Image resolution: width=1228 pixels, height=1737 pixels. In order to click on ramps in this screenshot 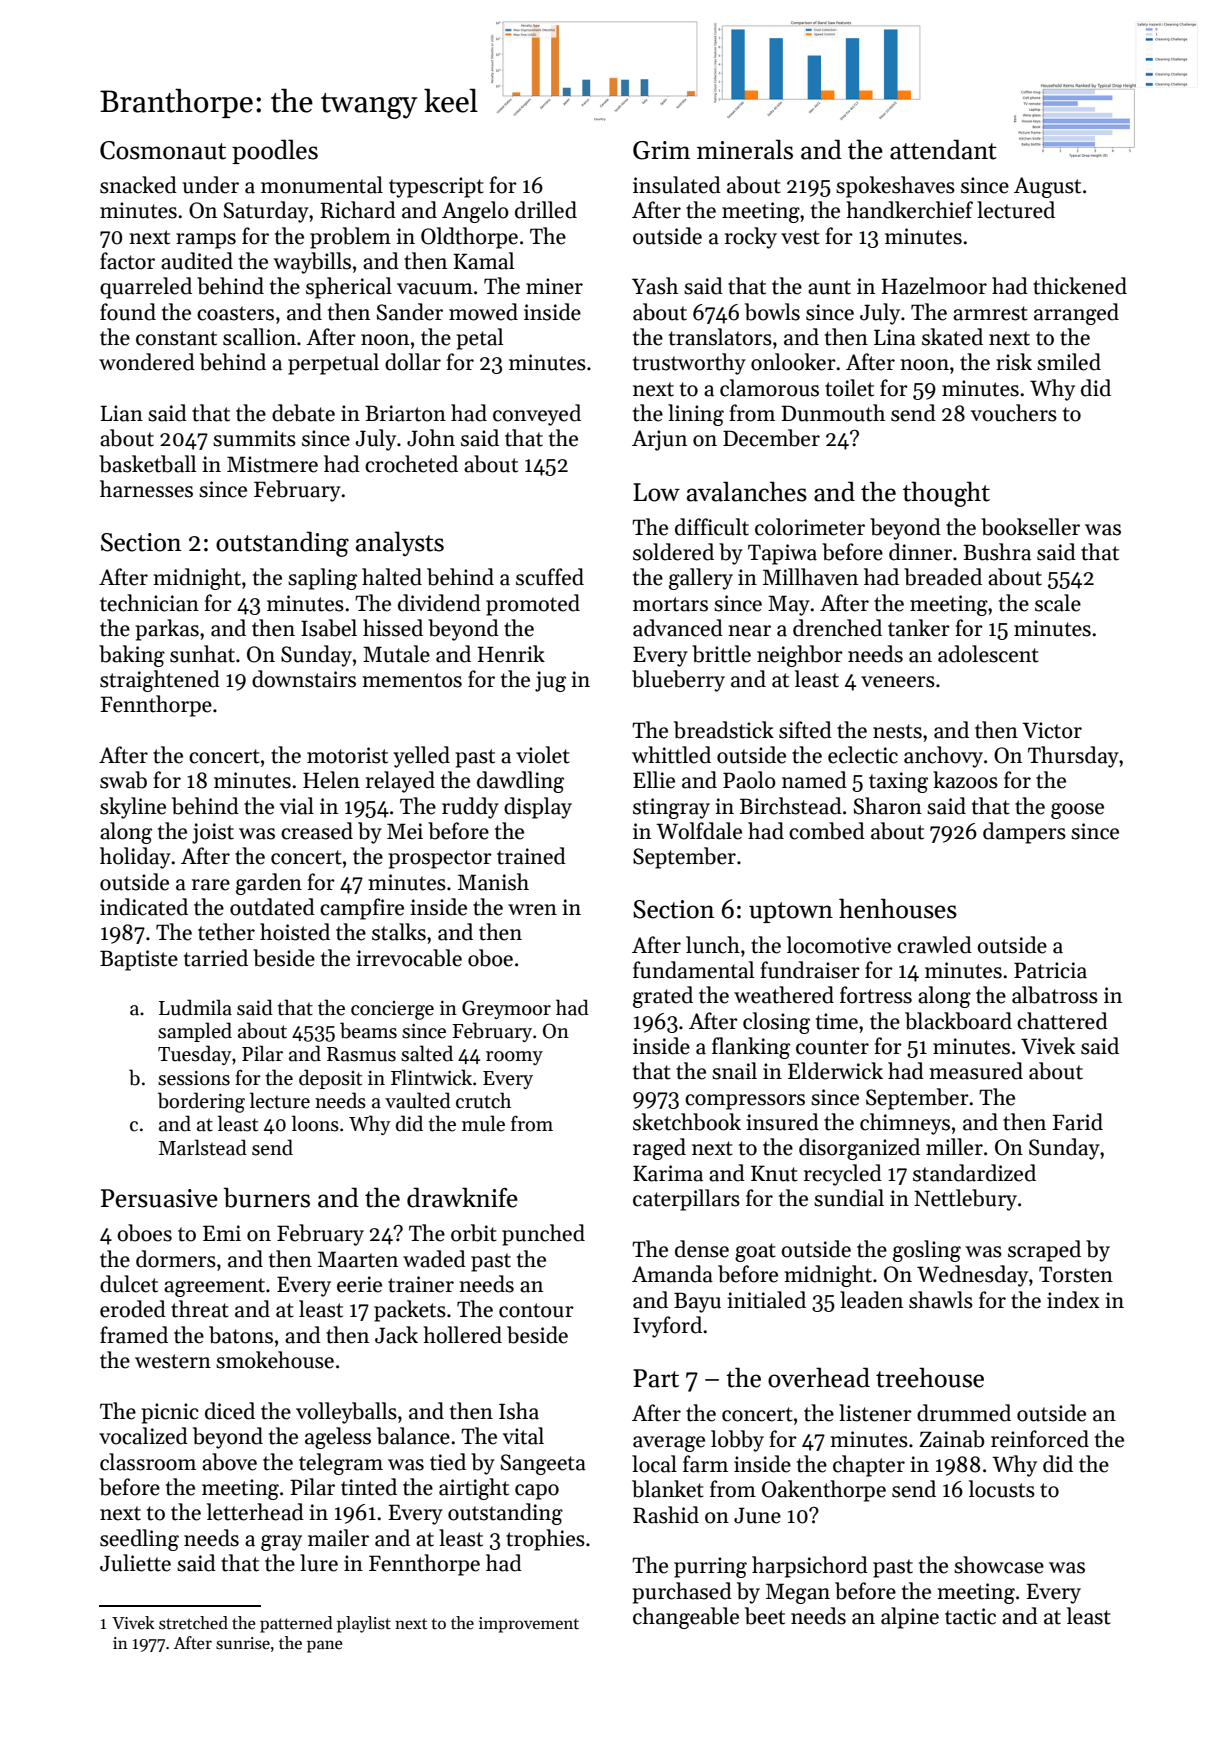, I will do `click(206, 241)`.
